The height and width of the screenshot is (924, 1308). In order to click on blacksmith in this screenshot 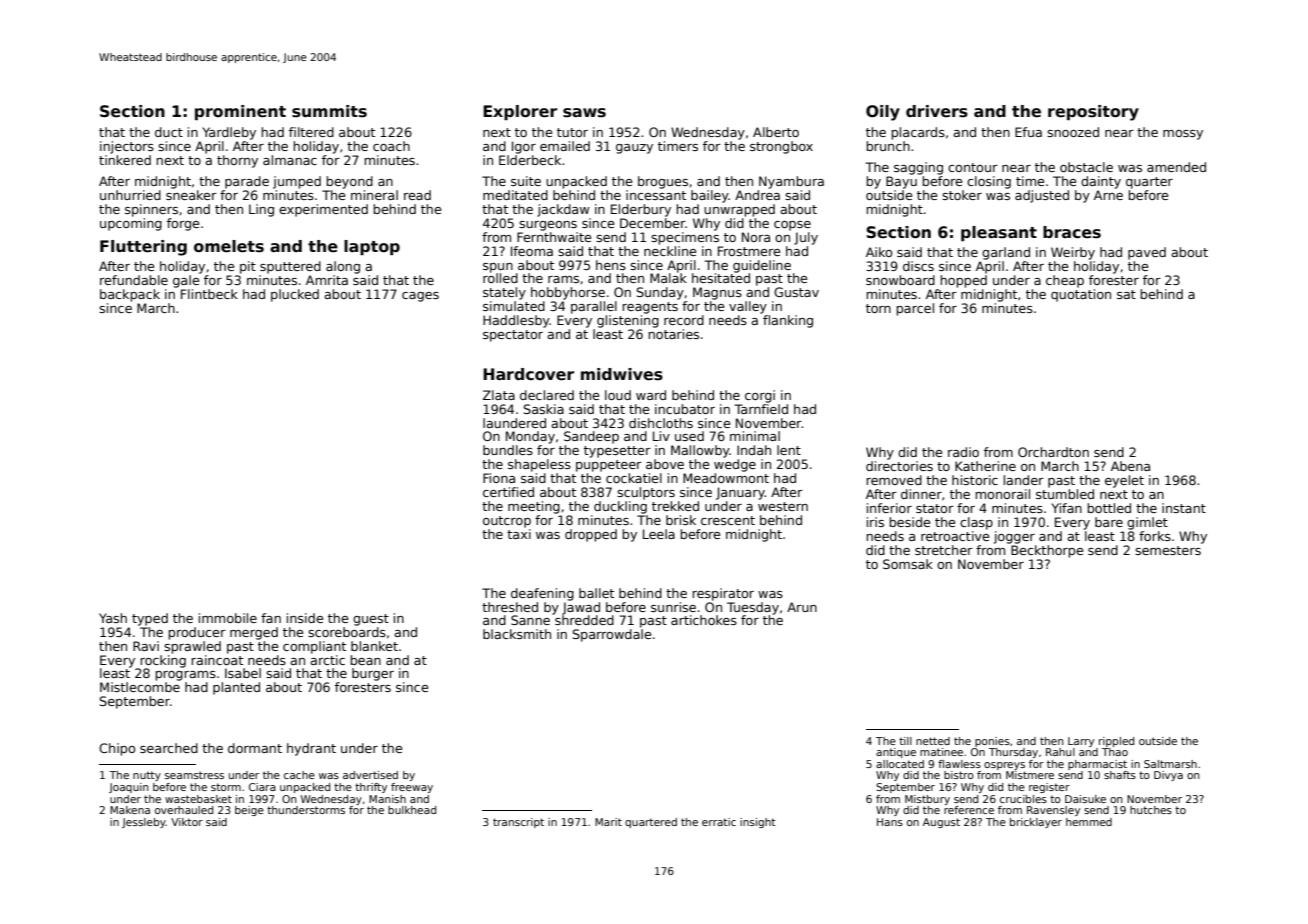, I will do `click(517, 634)`.
